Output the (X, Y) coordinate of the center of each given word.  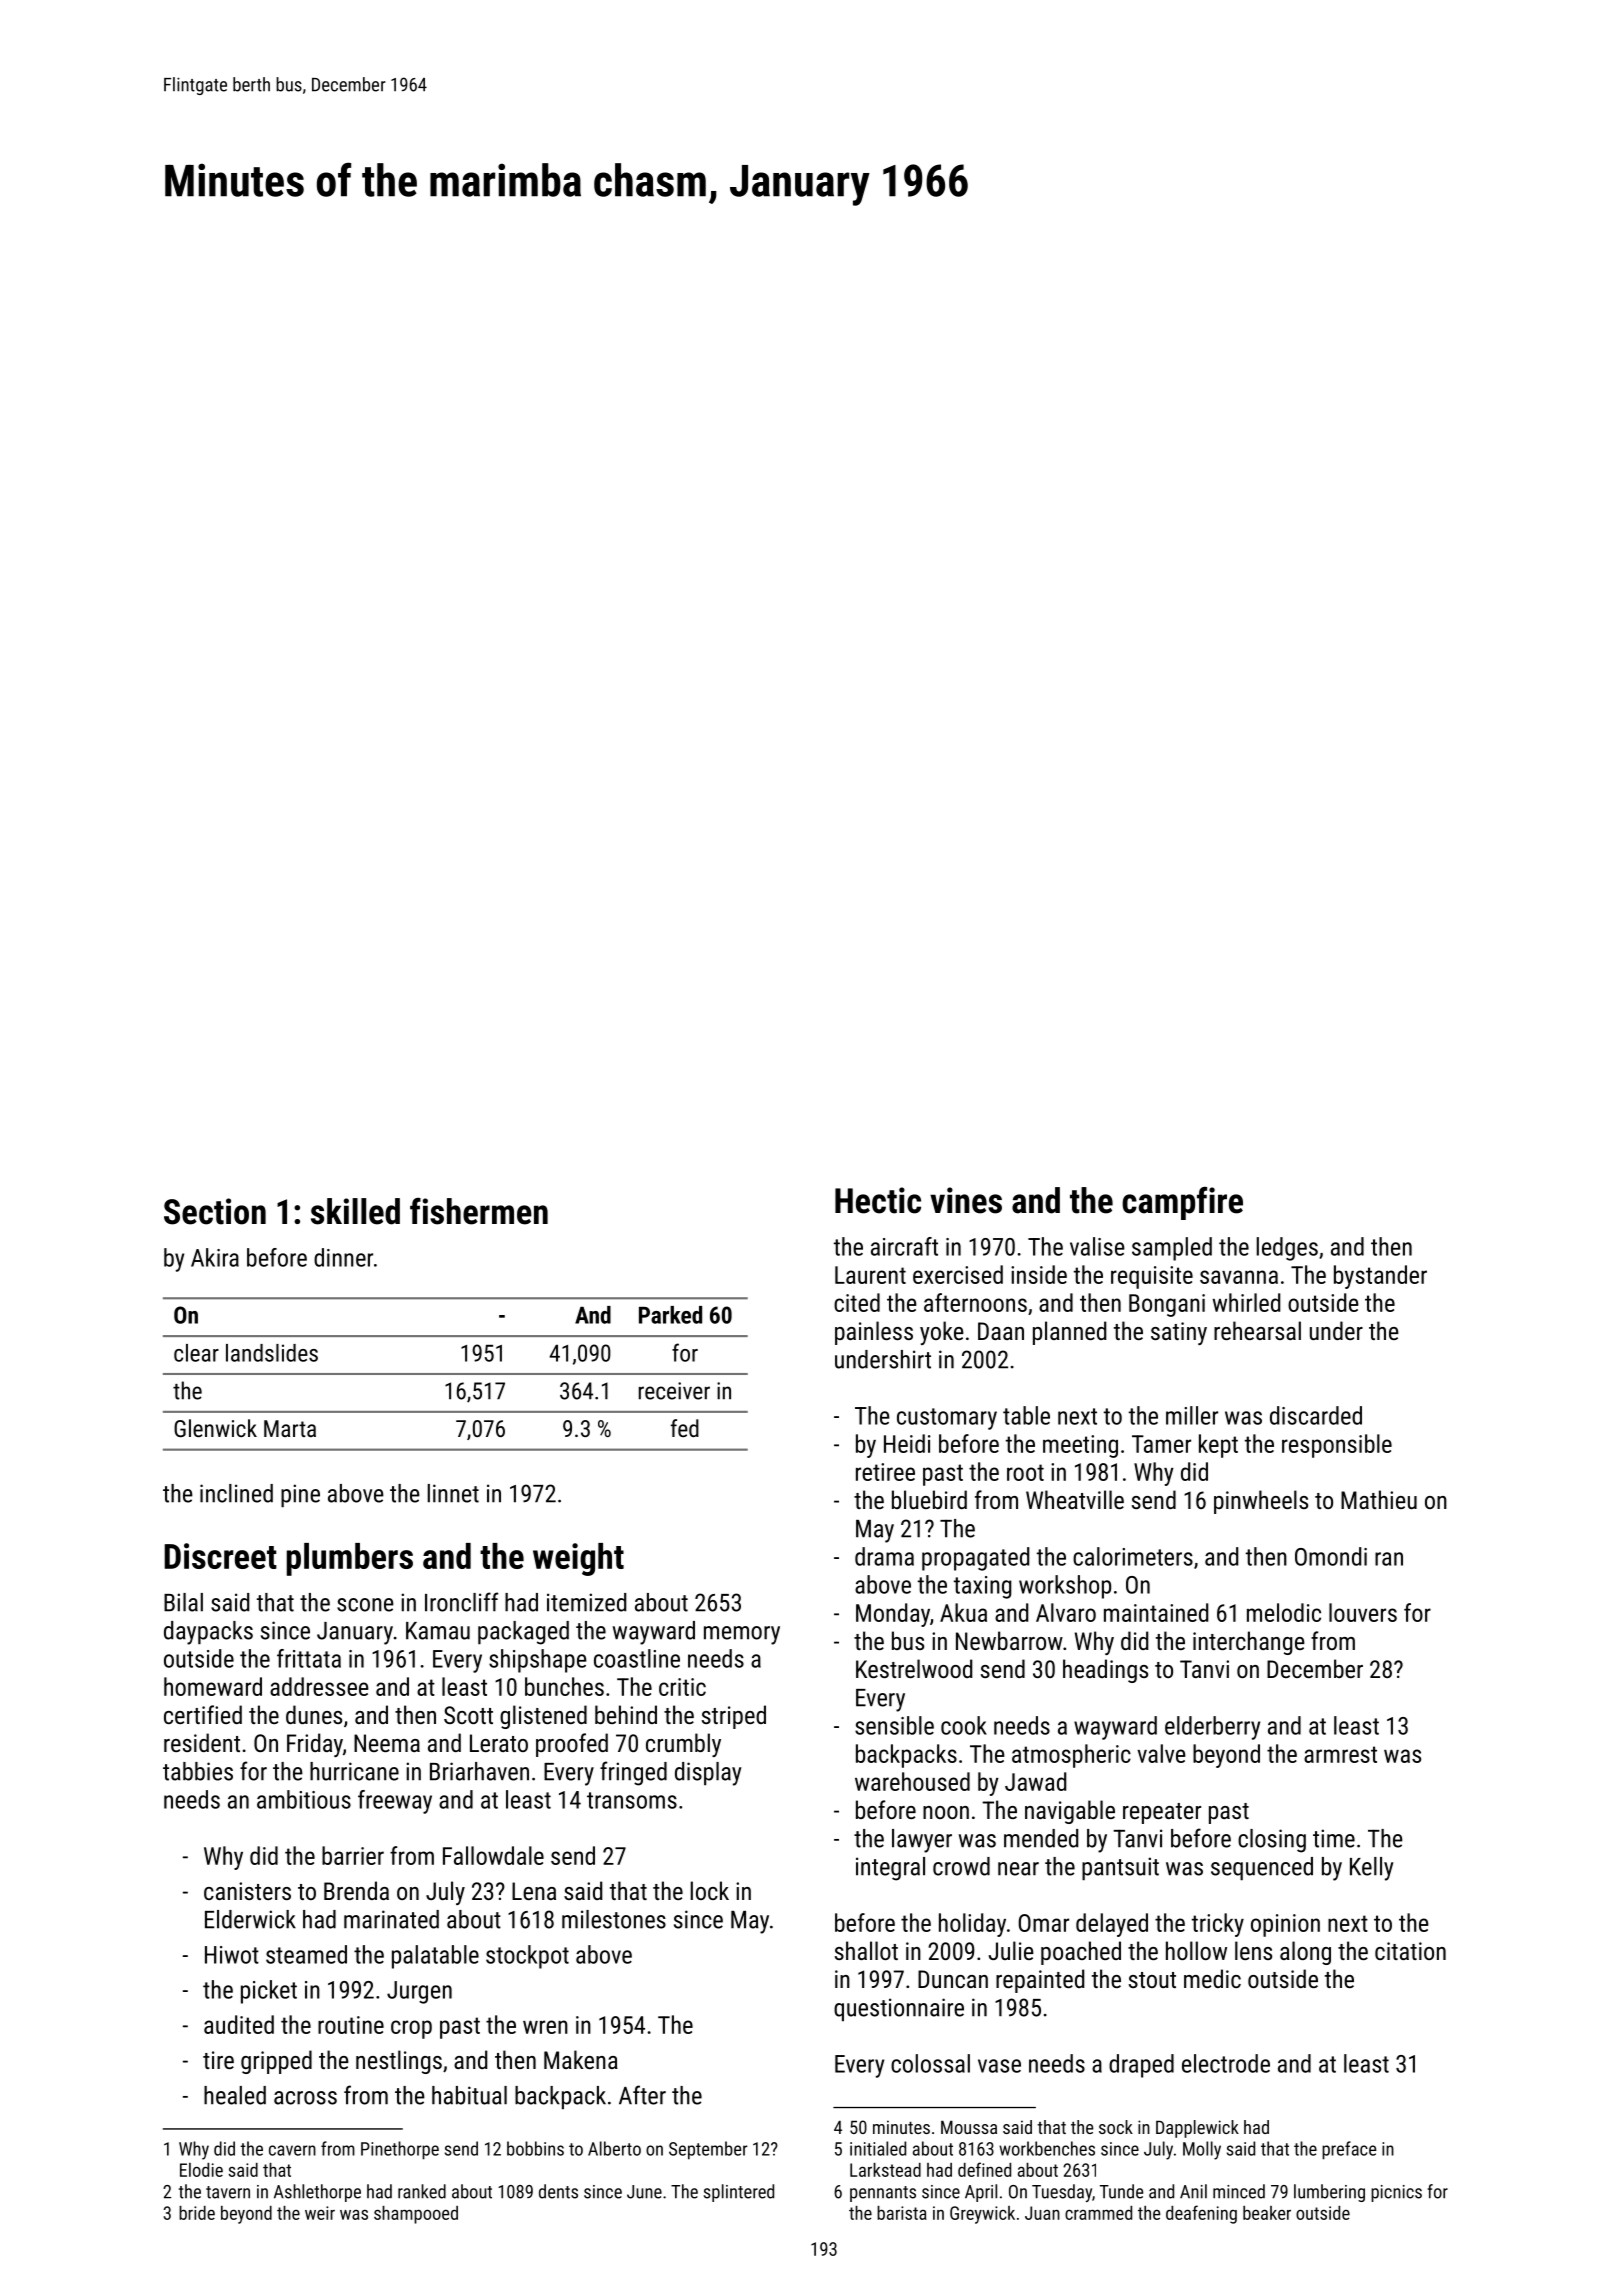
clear (196, 1353)
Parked (670, 1315)
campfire (1182, 1203)
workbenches (1047, 2148)
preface (1349, 2150)
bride (197, 2213)
